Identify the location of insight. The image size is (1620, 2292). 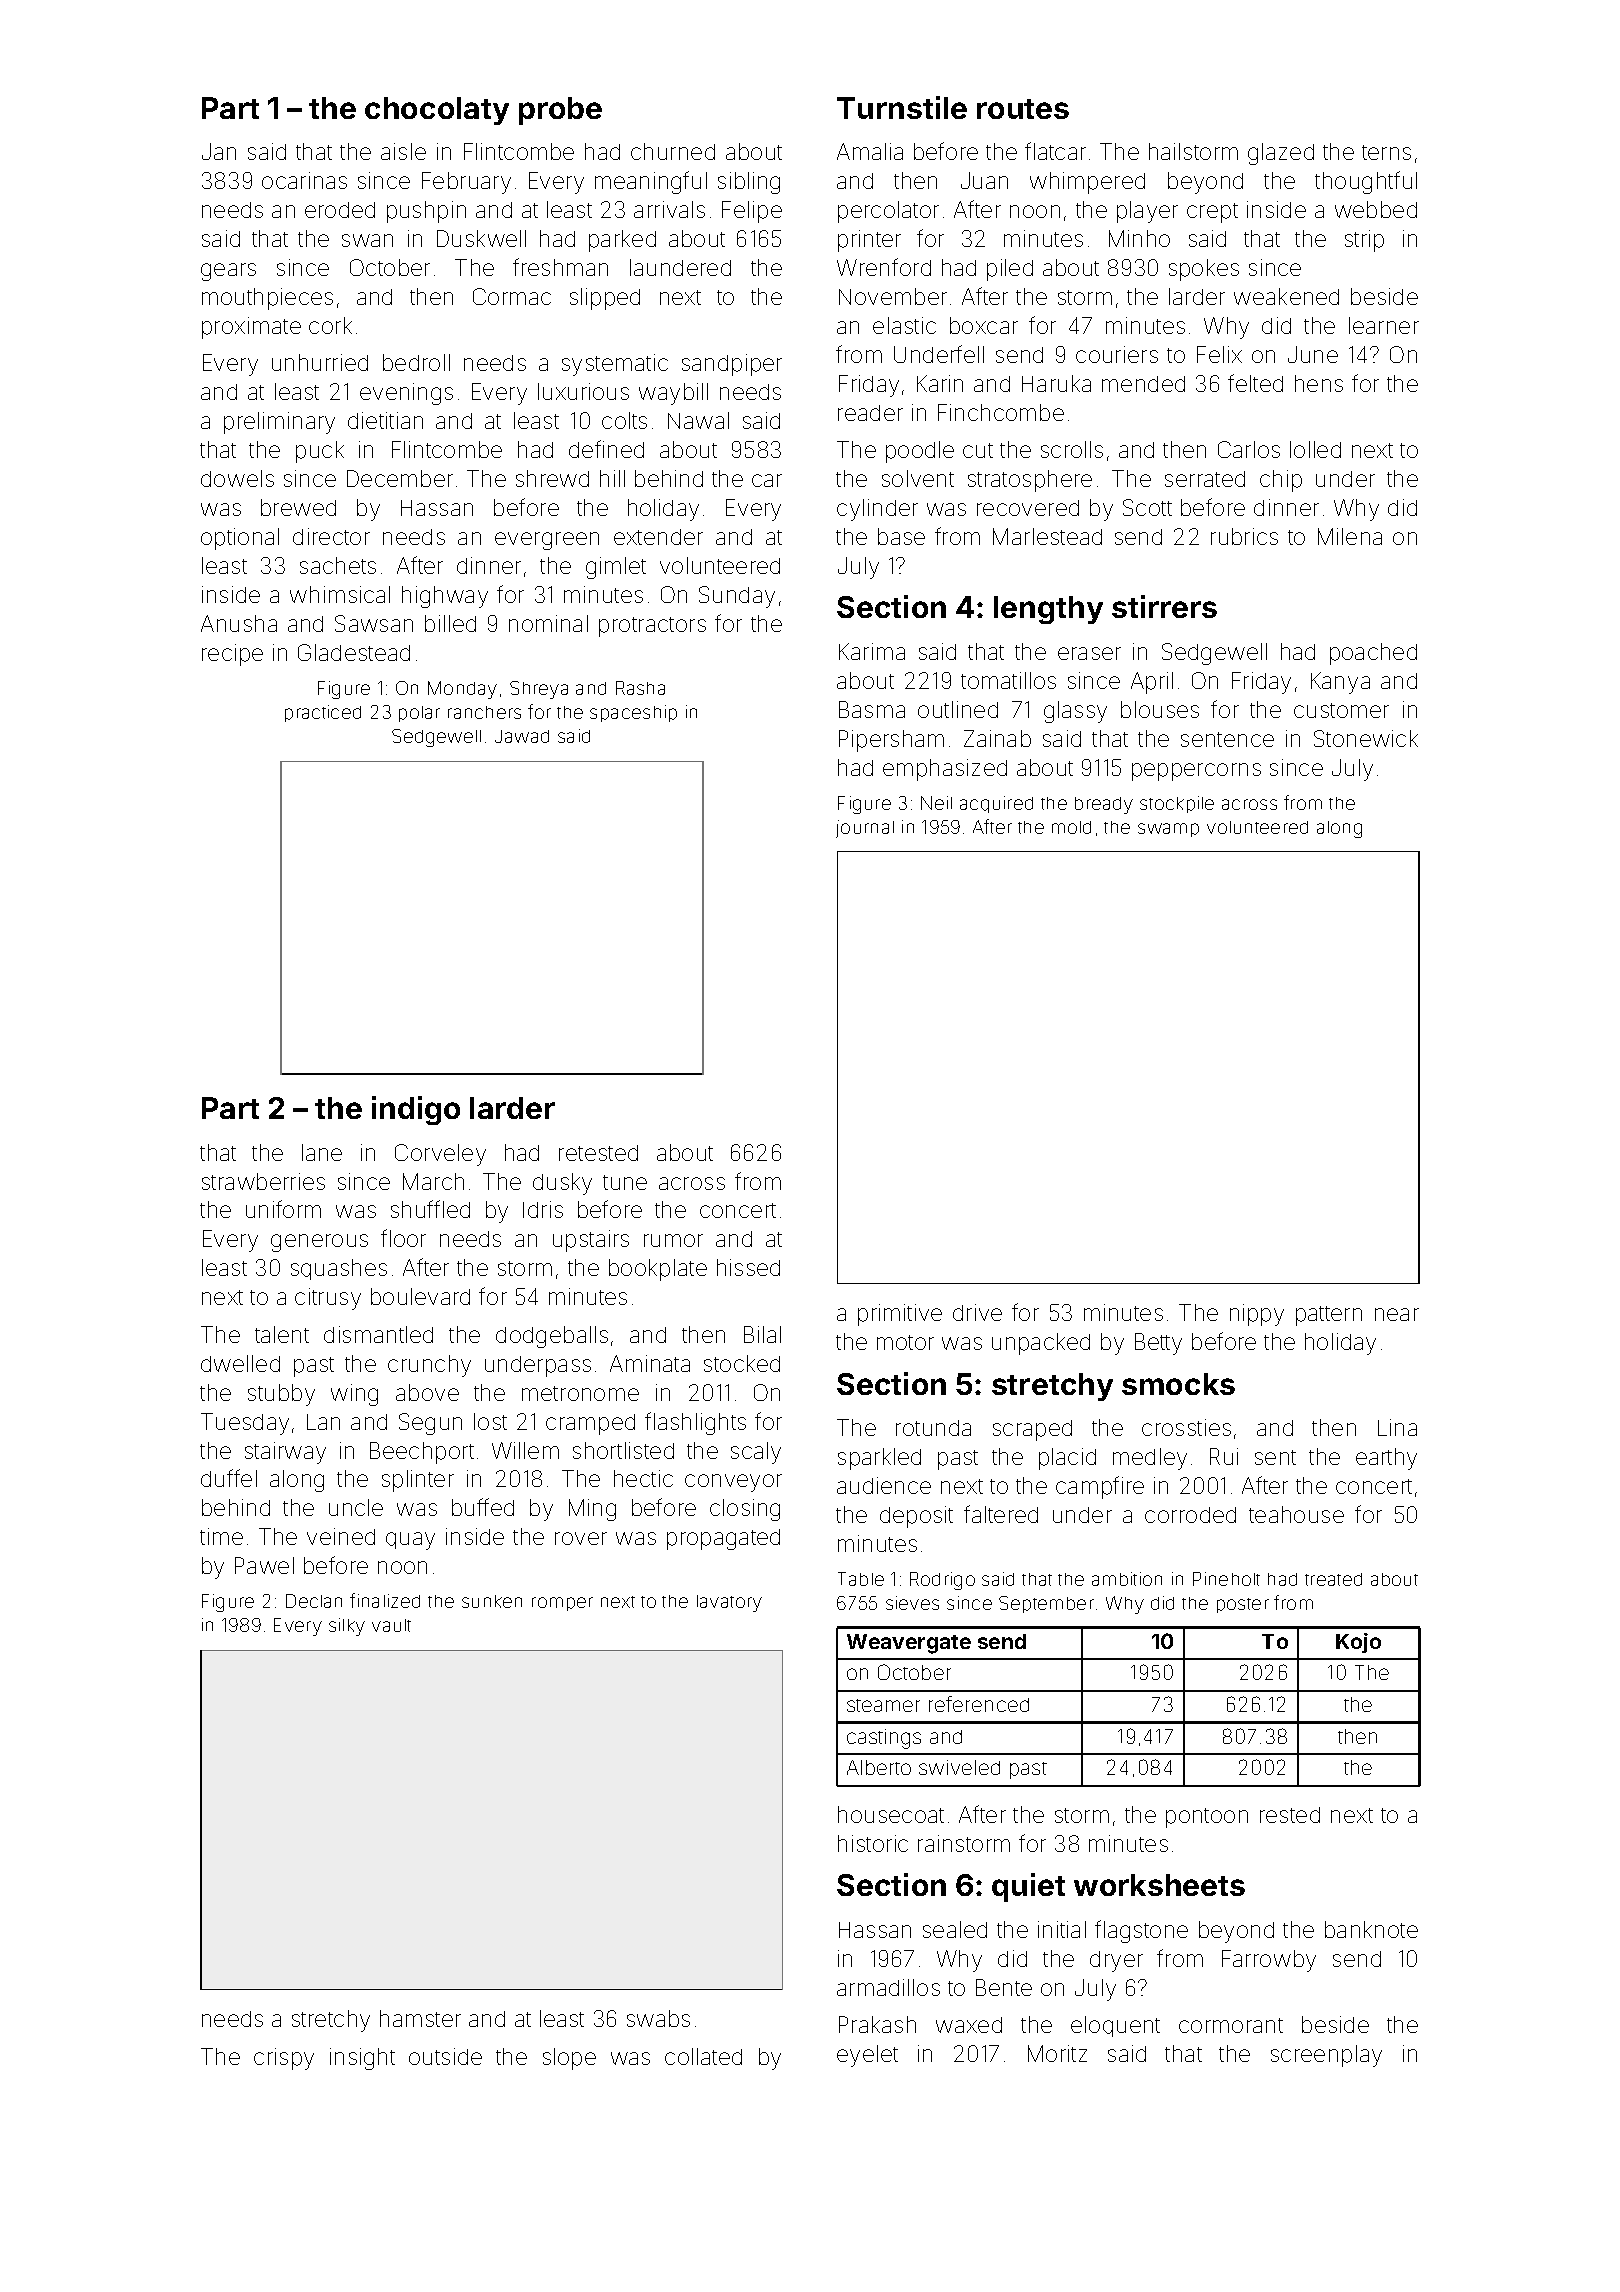
(362, 2059).
